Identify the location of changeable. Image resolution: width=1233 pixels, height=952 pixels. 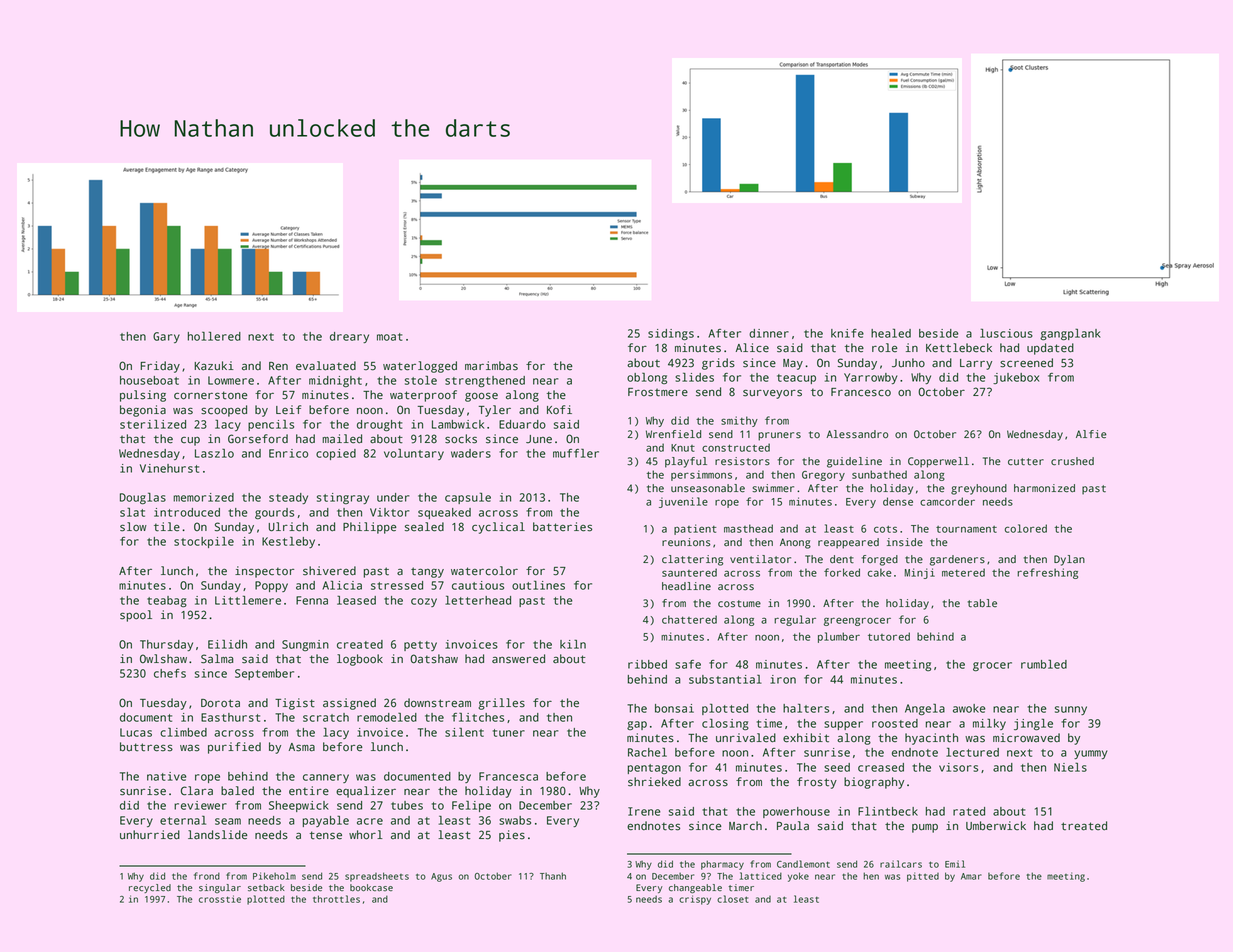
(695, 889).
